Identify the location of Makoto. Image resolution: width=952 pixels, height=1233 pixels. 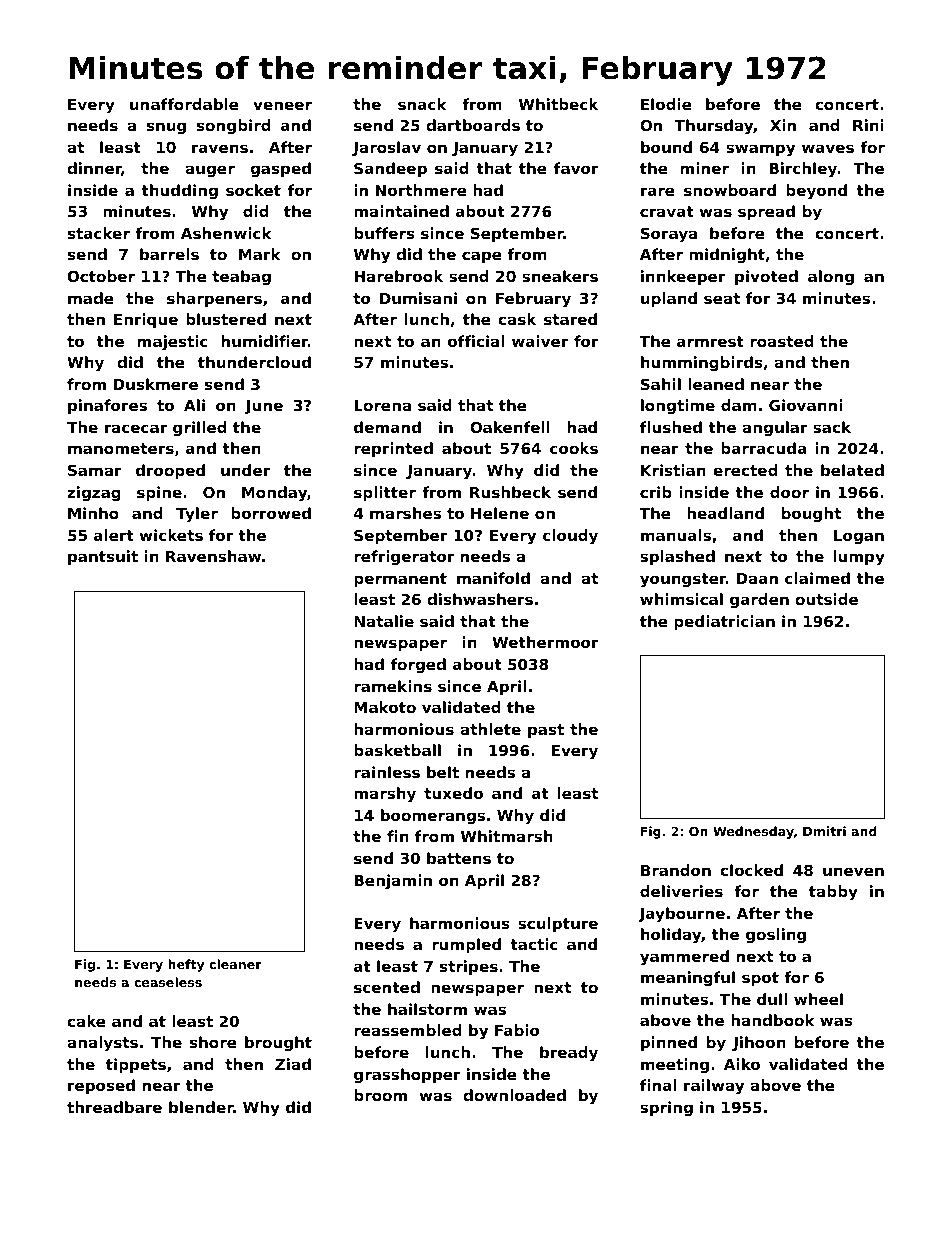
(385, 707).
